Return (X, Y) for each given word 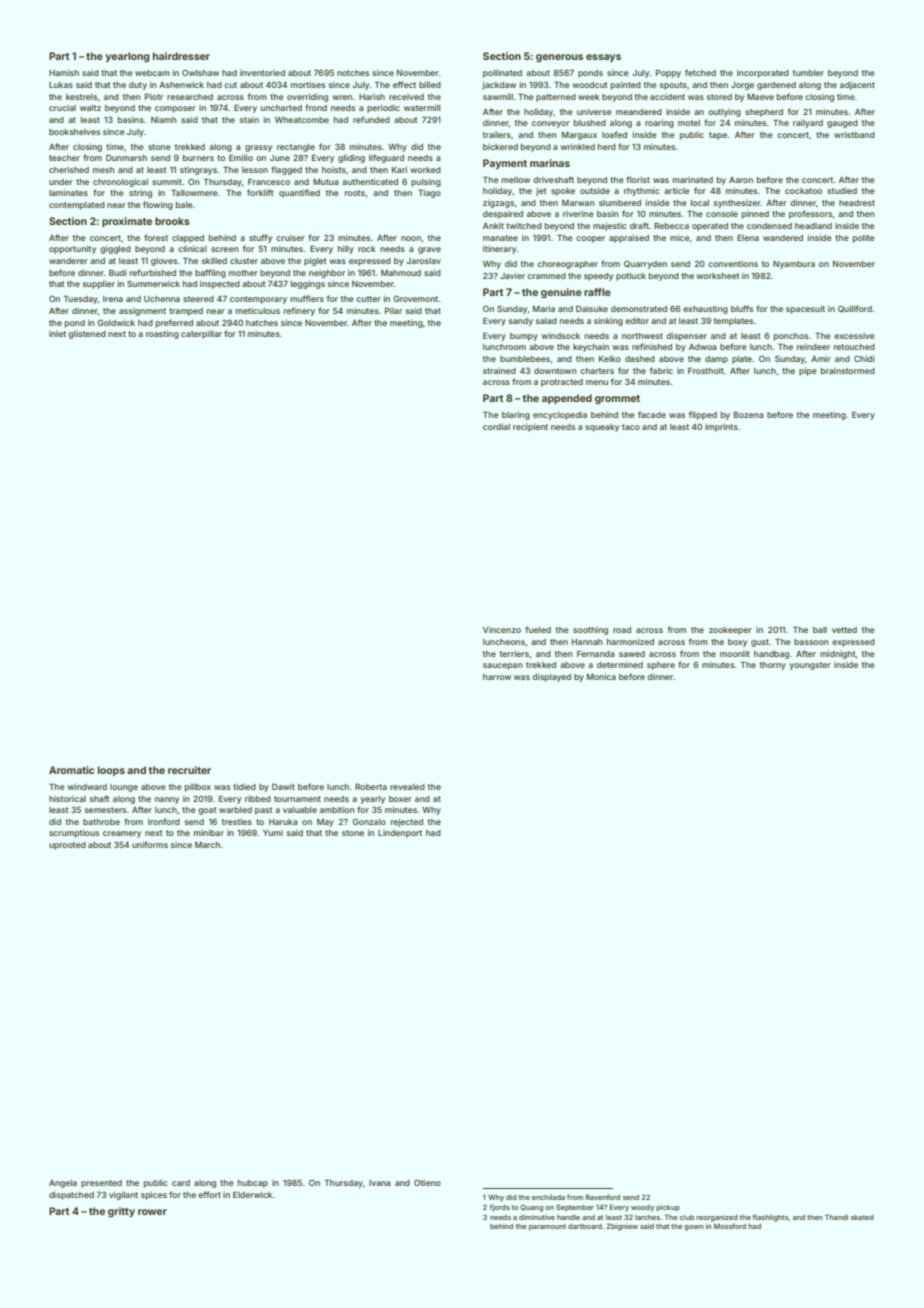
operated (710, 227)
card (181, 1183)
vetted (844, 630)
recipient (530, 427)
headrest (857, 203)
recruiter (189, 770)
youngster (810, 666)
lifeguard (386, 158)
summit (167, 181)
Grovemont (415, 298)
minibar (209, 832)
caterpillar (201, 334)
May (325, 823)
